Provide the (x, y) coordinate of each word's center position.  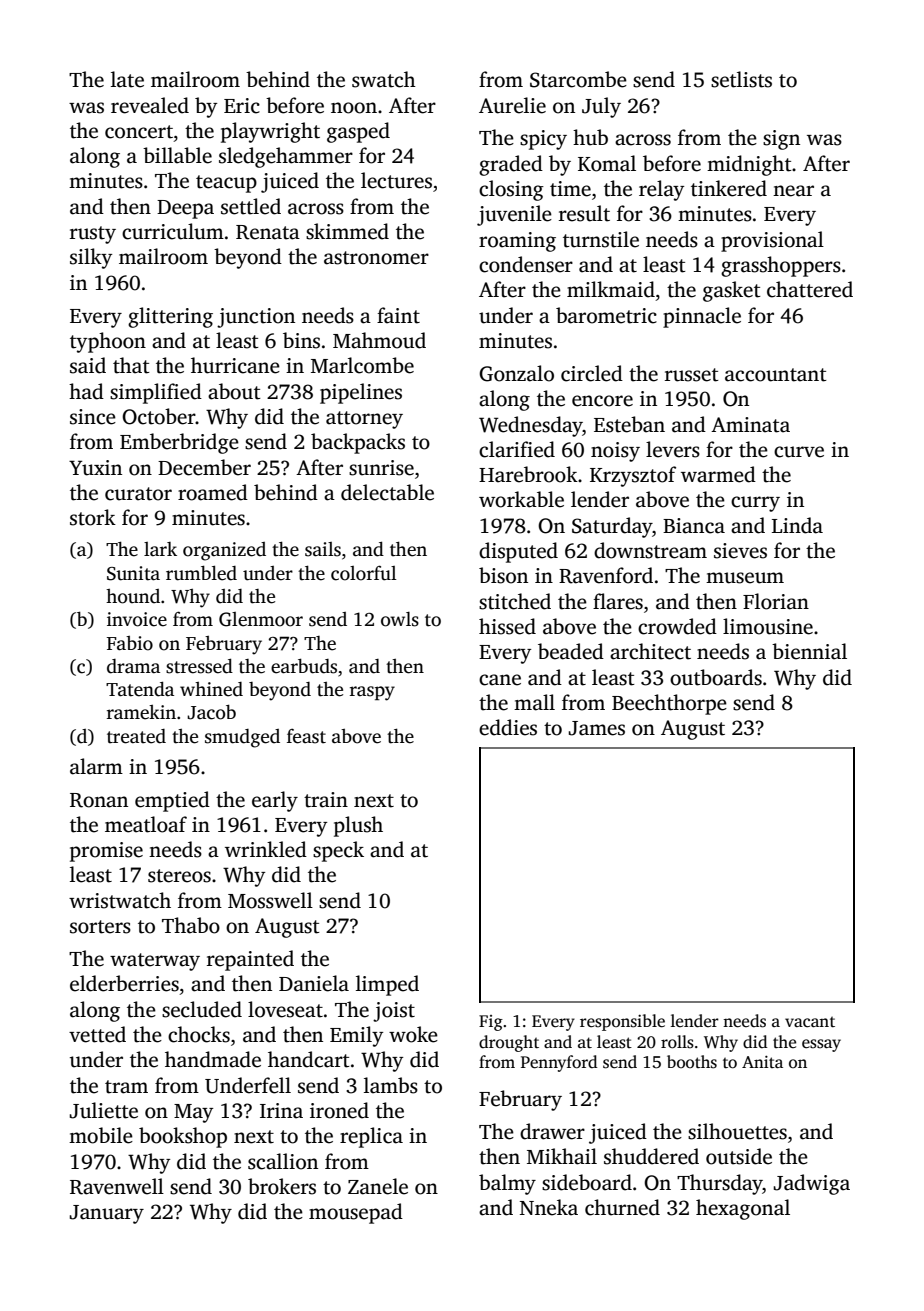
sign (781, 140)
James (596, 728)
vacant (810, 1022)
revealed (150, 105)
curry (755, 504)
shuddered (651, 1156)
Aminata (750, 425)
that (131, 365)
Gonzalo (516, 373)
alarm (96, 766)
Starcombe (578, 79)
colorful (364, 573)
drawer (552, 1131)
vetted (97, 1034)
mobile (101, 1135)
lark (160, 549)
